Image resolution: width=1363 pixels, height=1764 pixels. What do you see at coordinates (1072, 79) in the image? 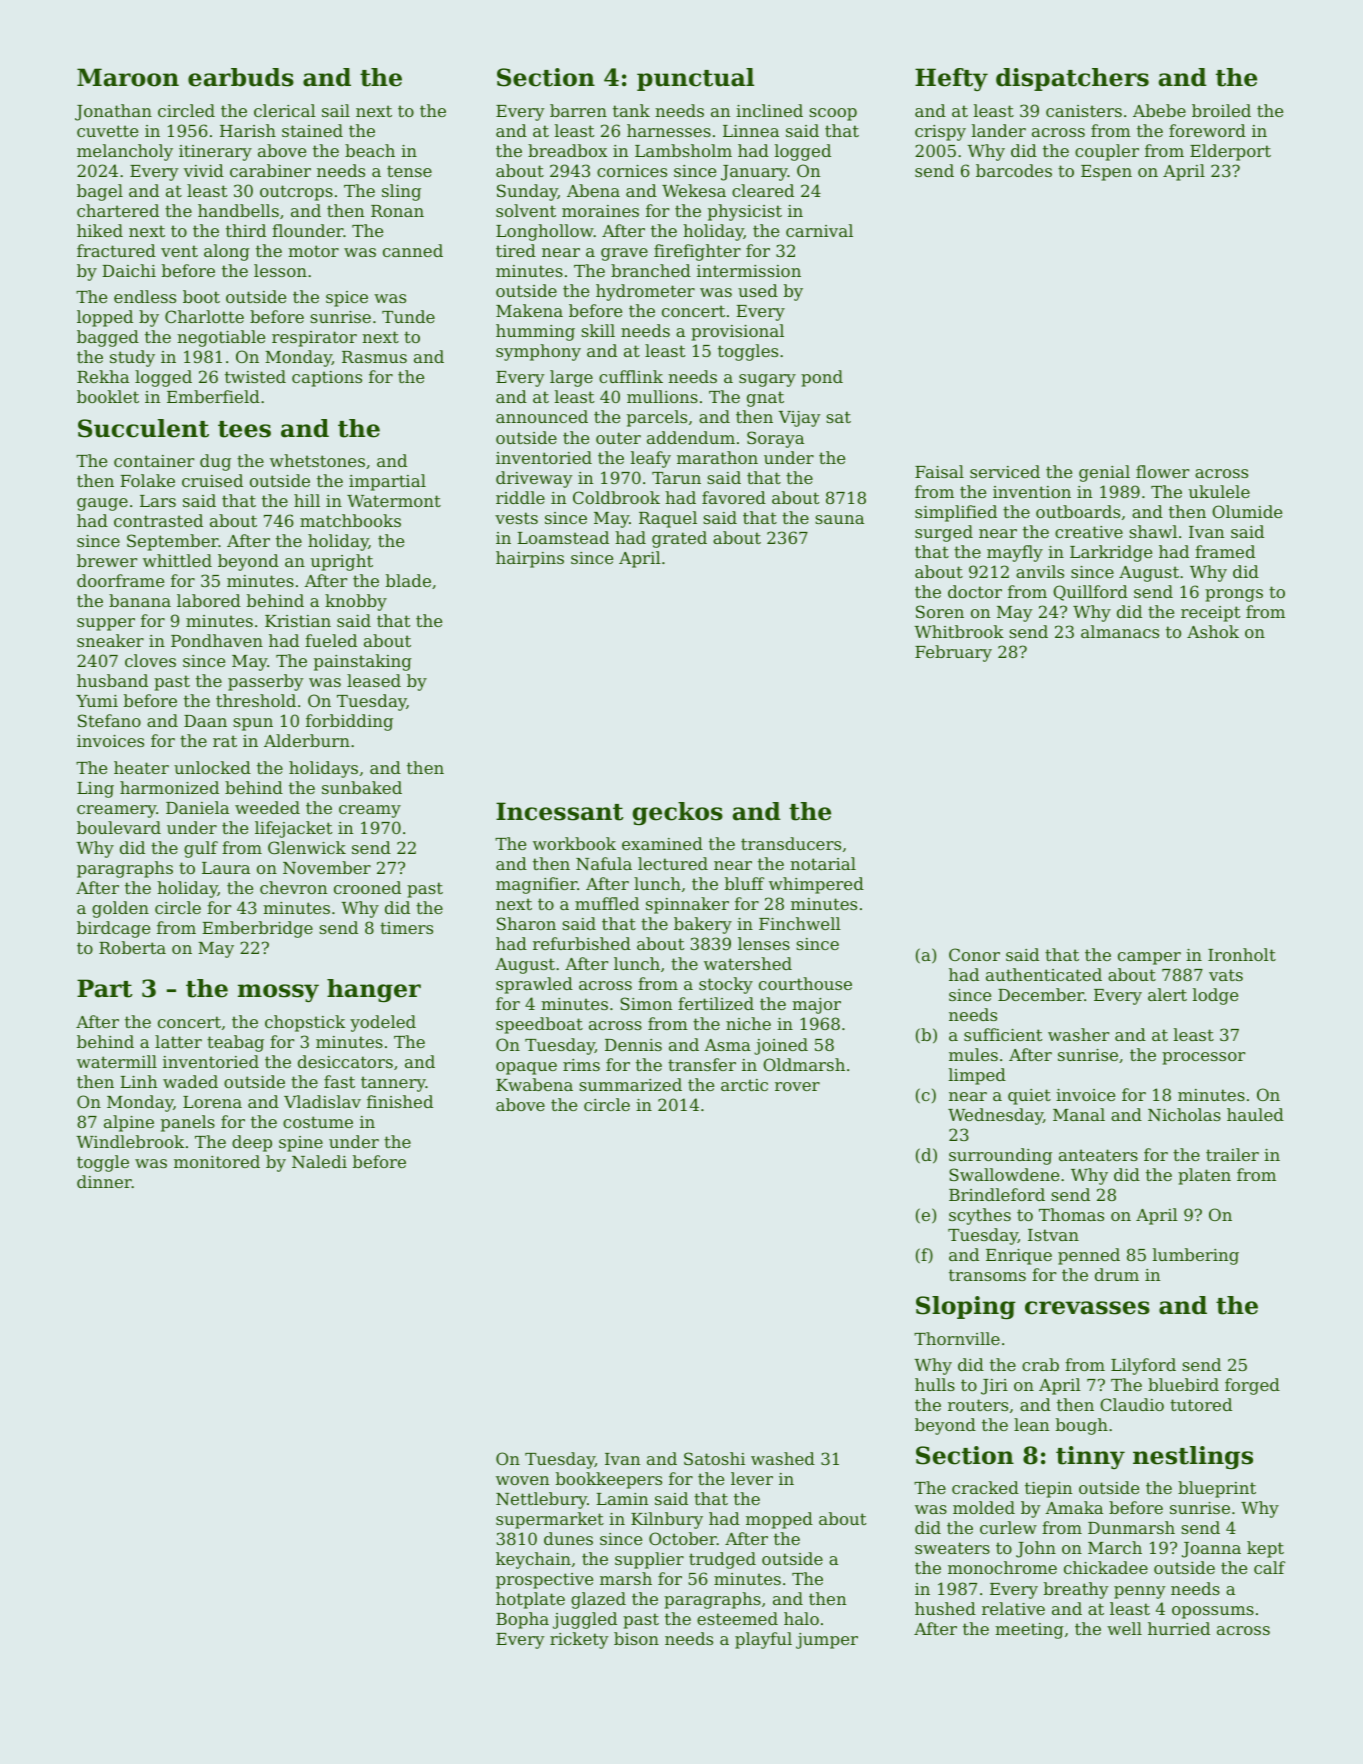
I see `dispatchers` at bounding box center [1072, 79].
